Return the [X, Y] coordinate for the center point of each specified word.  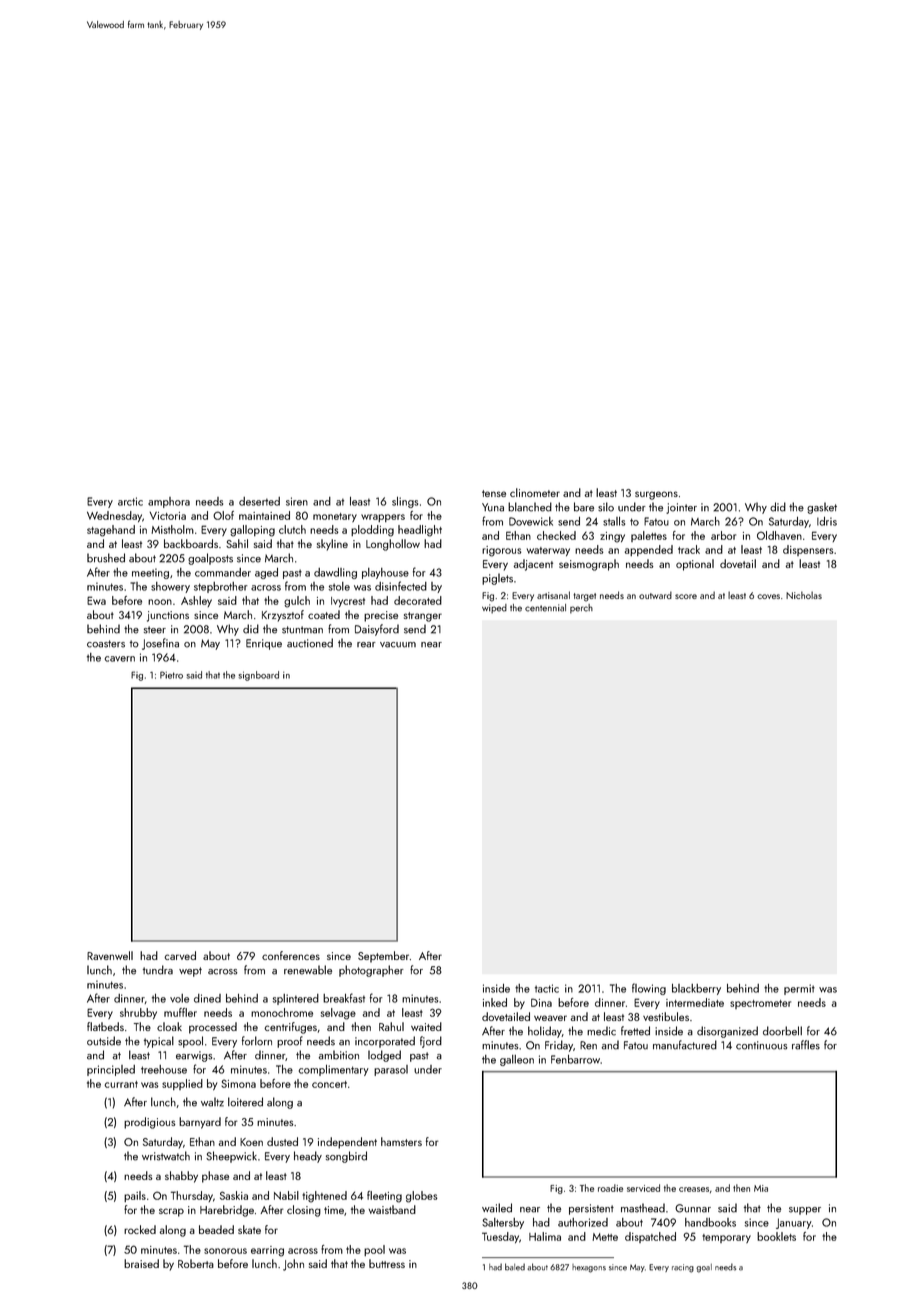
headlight [420, 531]
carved [180, 955]
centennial [545, 608]
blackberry [696, 989]
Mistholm [172, 529]
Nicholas [804, 595]
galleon [517, 1060]
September [383, 957]
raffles [806, 1045]
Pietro [171, 675]
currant [121, 1084]
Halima [545, 1236]
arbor [723, 535]
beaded [216, 1229]
